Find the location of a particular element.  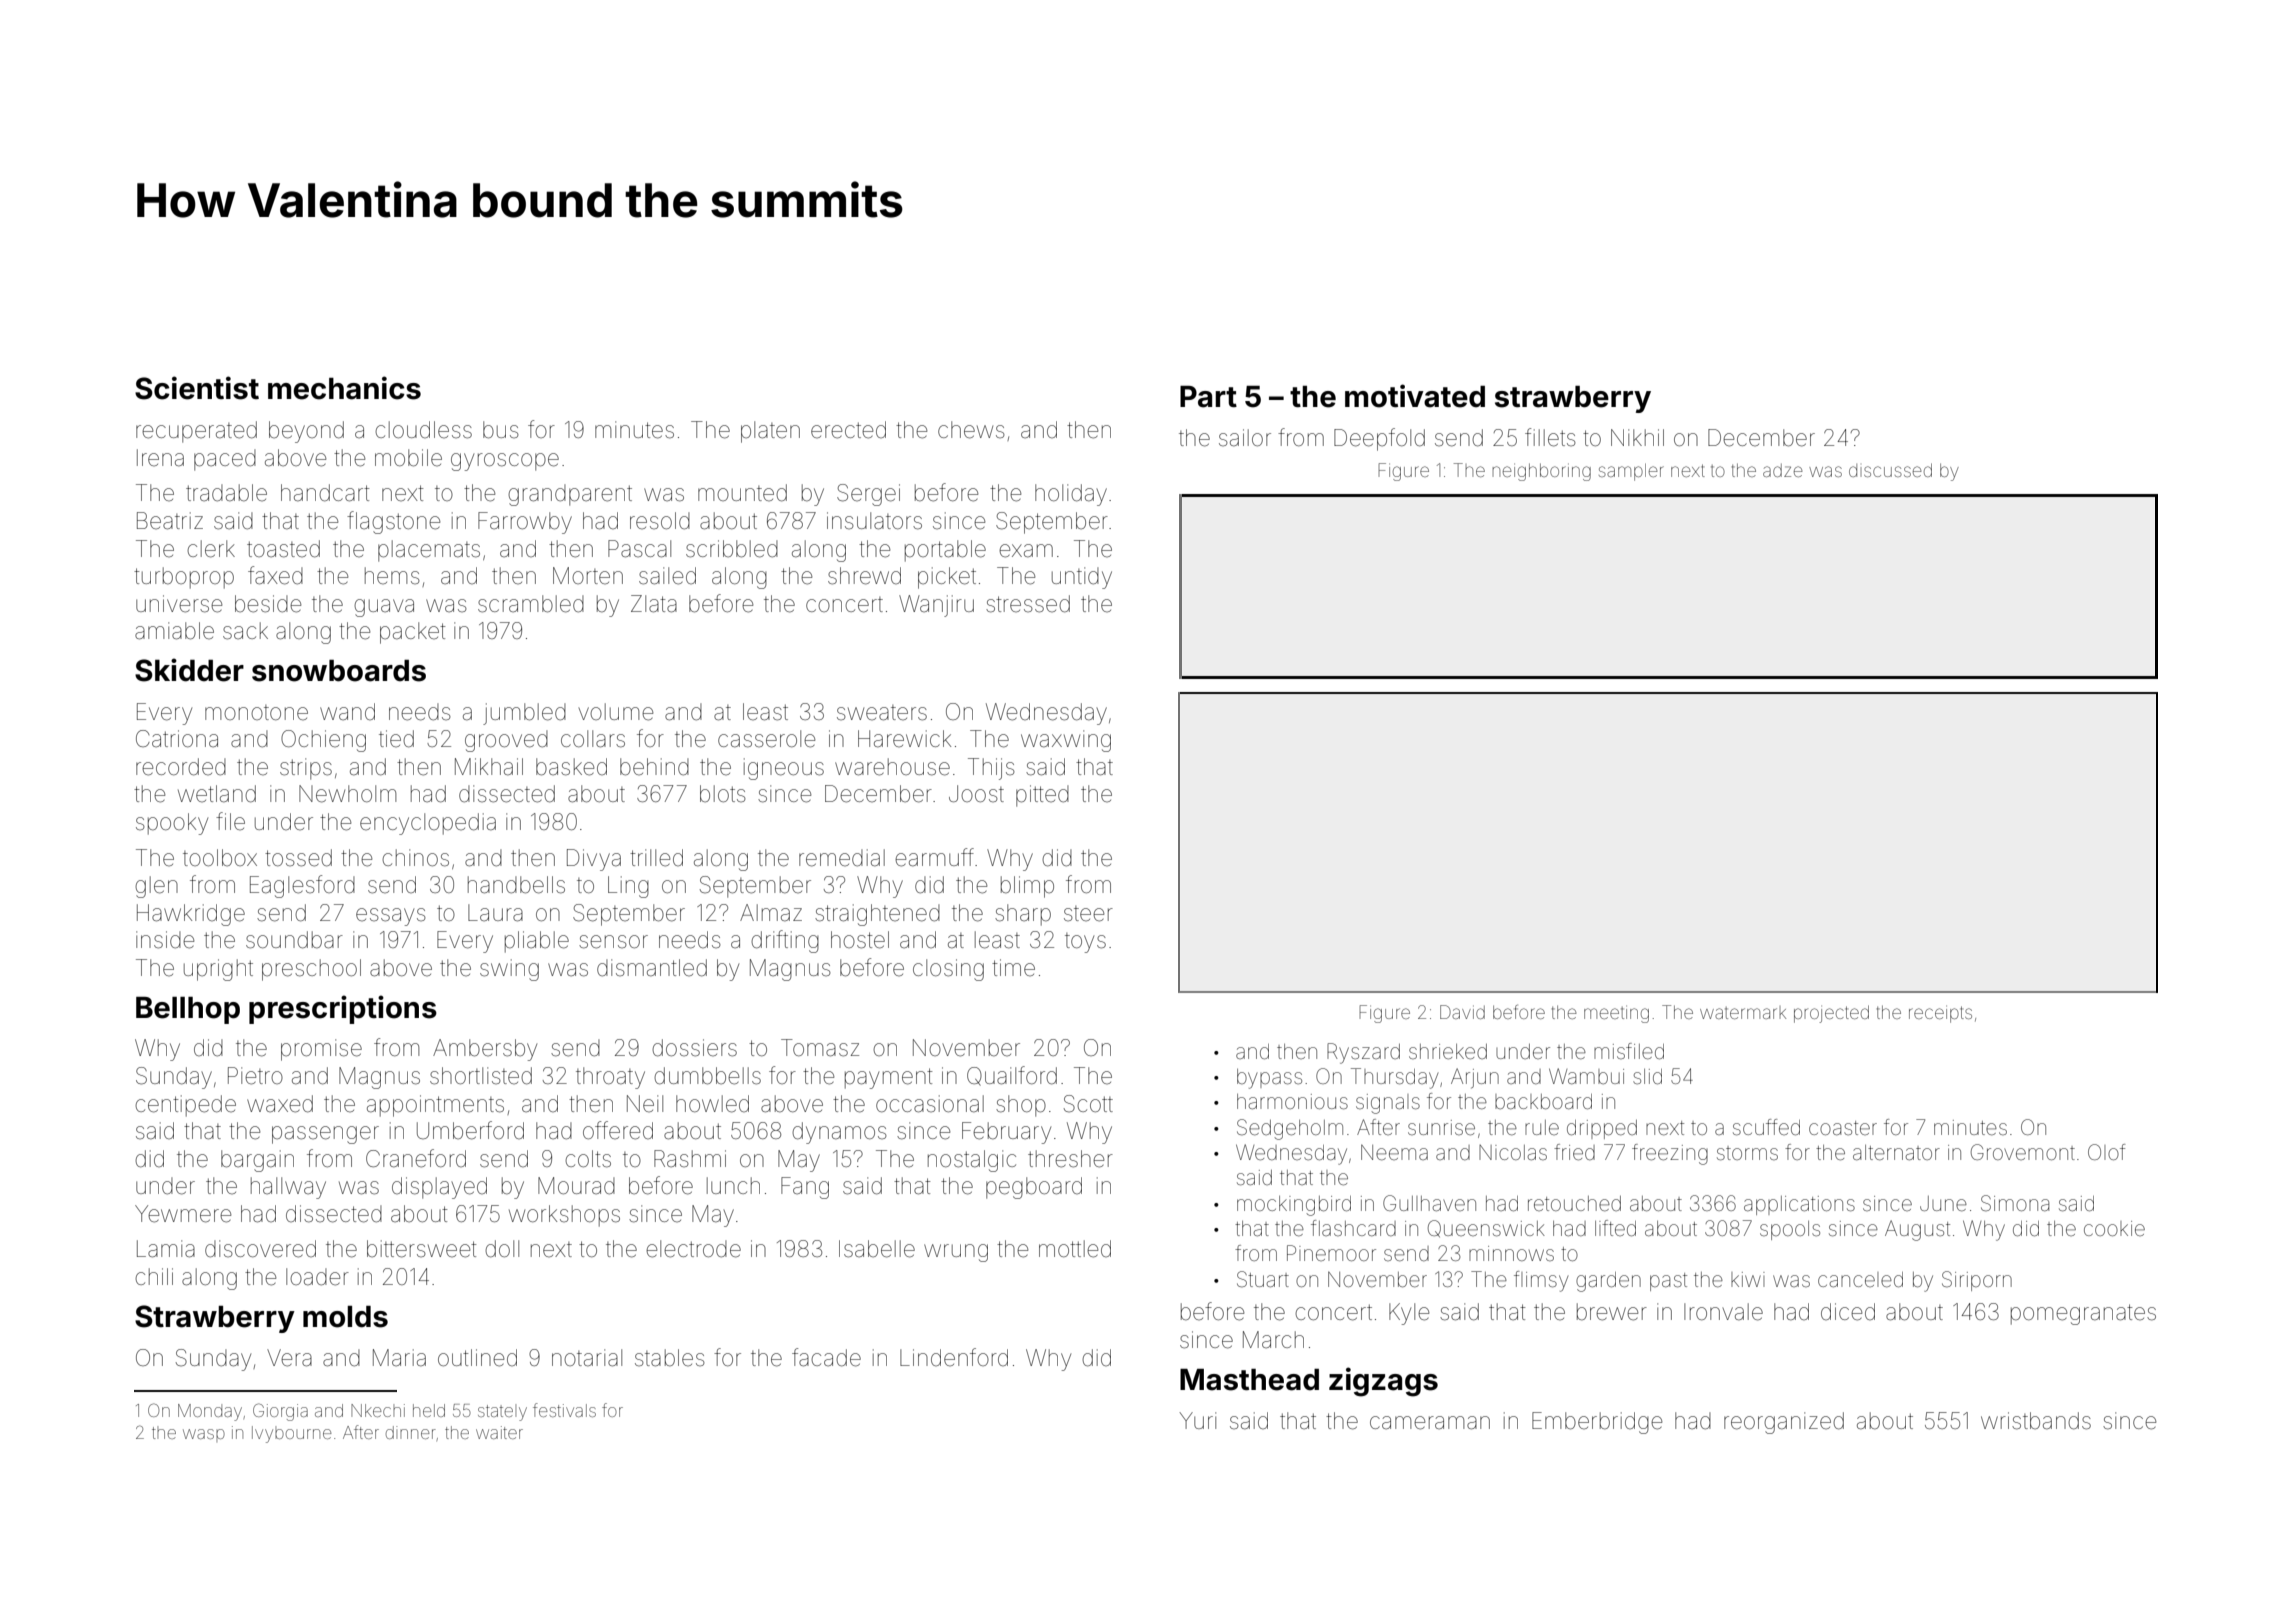

adze is located at coordinates (1783, 470).
